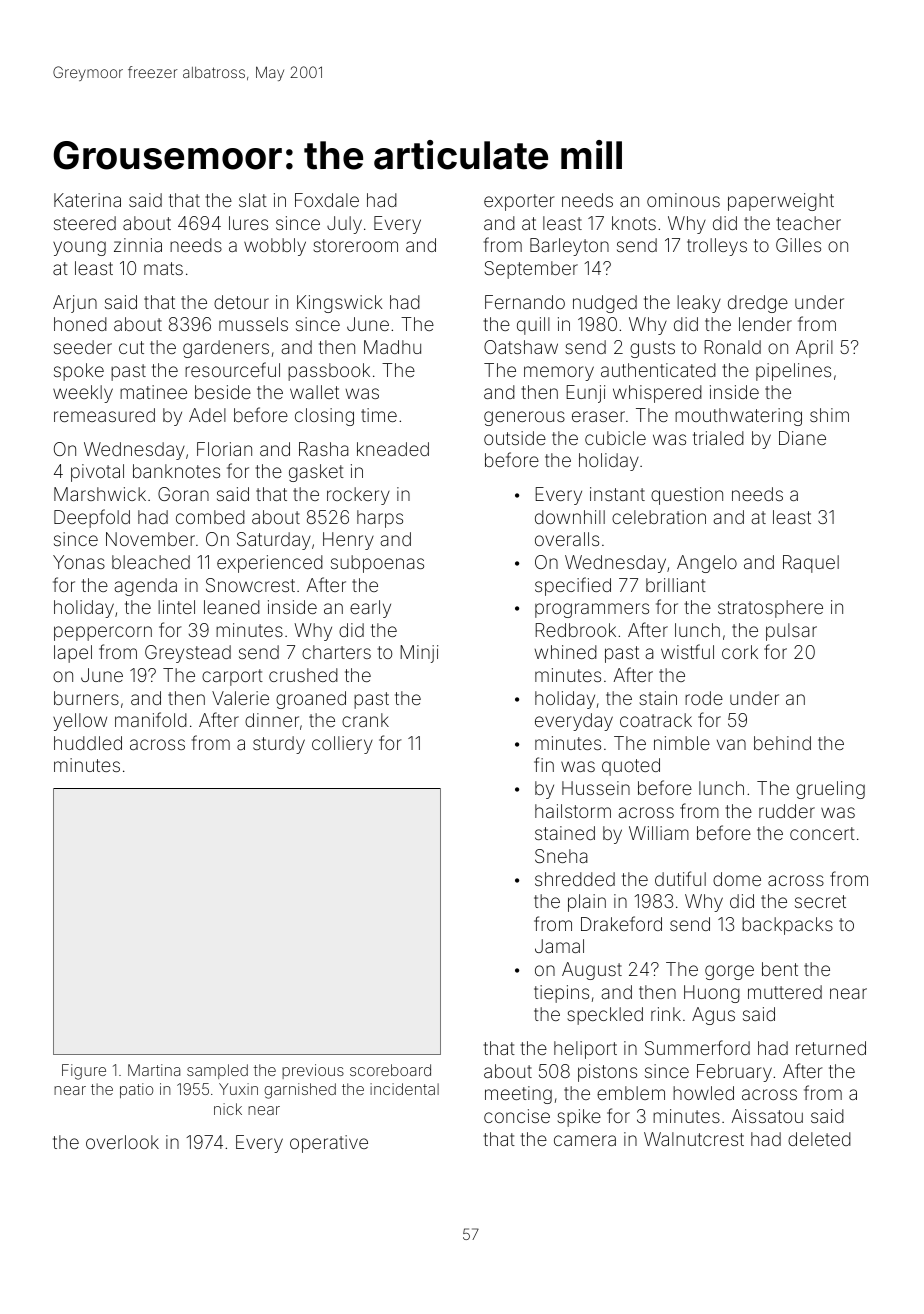  What do you see at coordinates (699, 304) in the screenshot?
I see `leaky` at bounding box center [699, 304].
